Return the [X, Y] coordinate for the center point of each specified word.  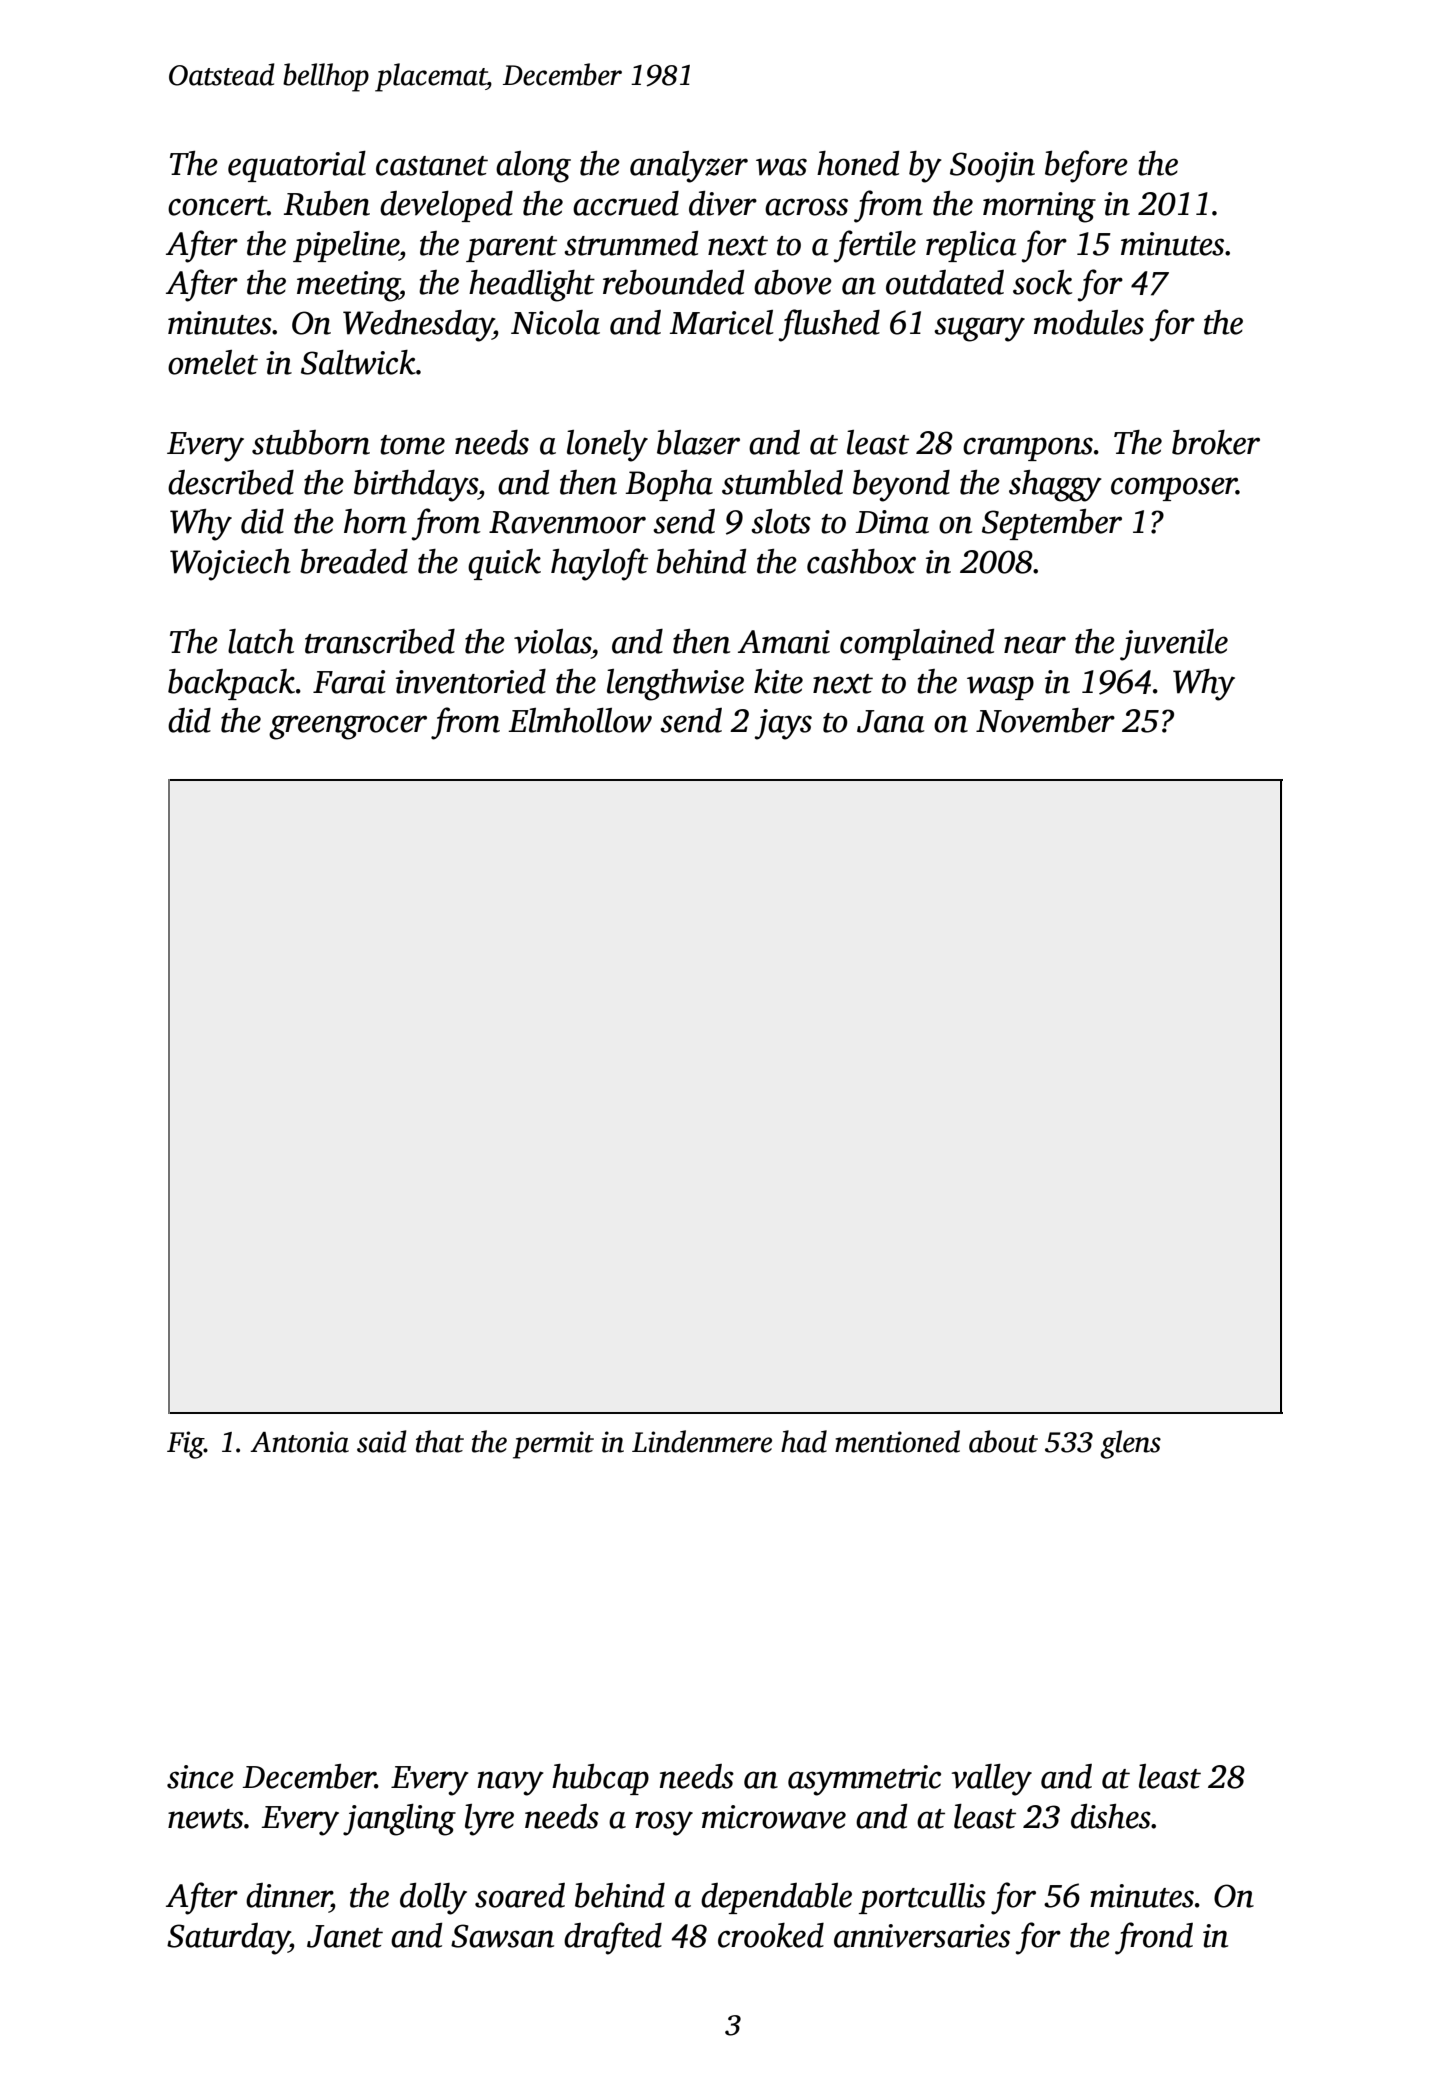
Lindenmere [702, 1441]
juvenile [1174, 645]
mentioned [897, 1441]
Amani [784, 642]
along [533, 167]
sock [1042, 282]
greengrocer [348, 727]
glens [1130, 1444]
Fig [185, 1445]
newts [205, 1819]
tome [412, 445]
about [1003, 1441]
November [1045, 720]
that [440, 1441]
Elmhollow [580, 720]
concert [217, 206]
